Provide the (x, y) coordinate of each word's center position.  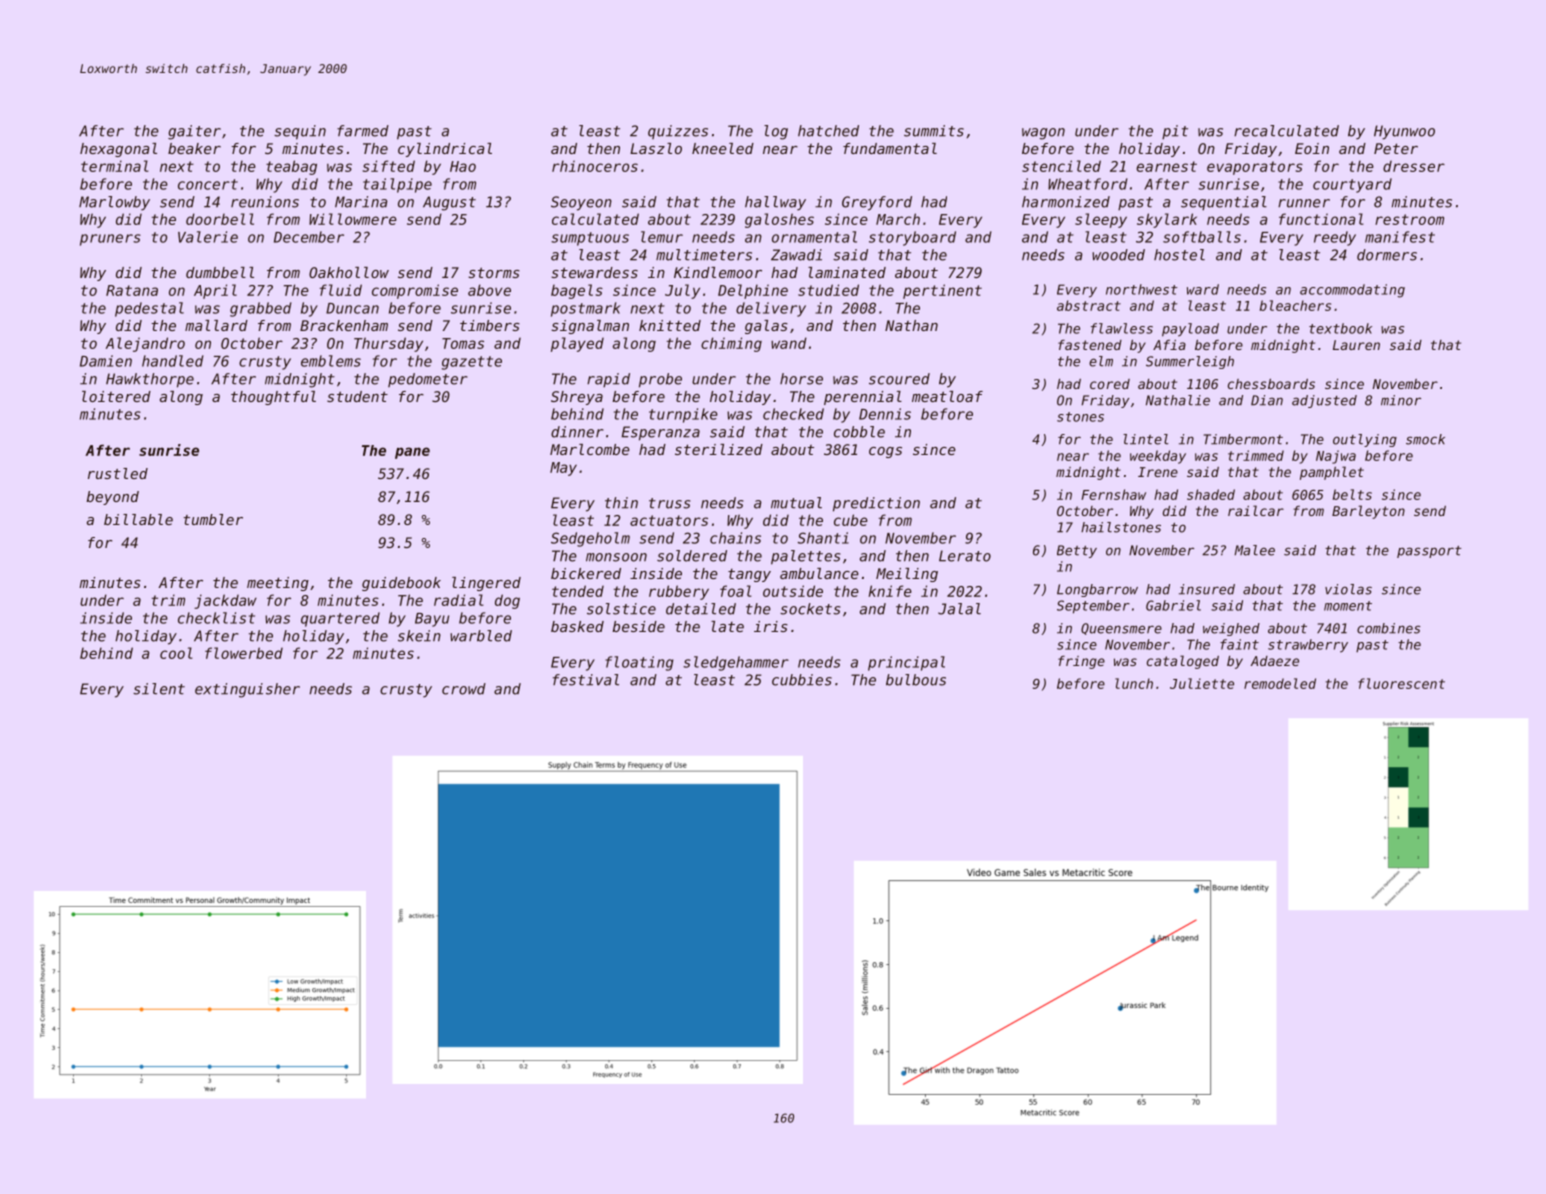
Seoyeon (581, 203)
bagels (577, 291)
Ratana (132, 290)
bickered (586, 573)
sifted (389, 166)
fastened (1090, 345)
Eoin (1312, 148)
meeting (278, 584)
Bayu (432, 620)
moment (1348, 606)
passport (1429, 552)
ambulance (819, 573)
